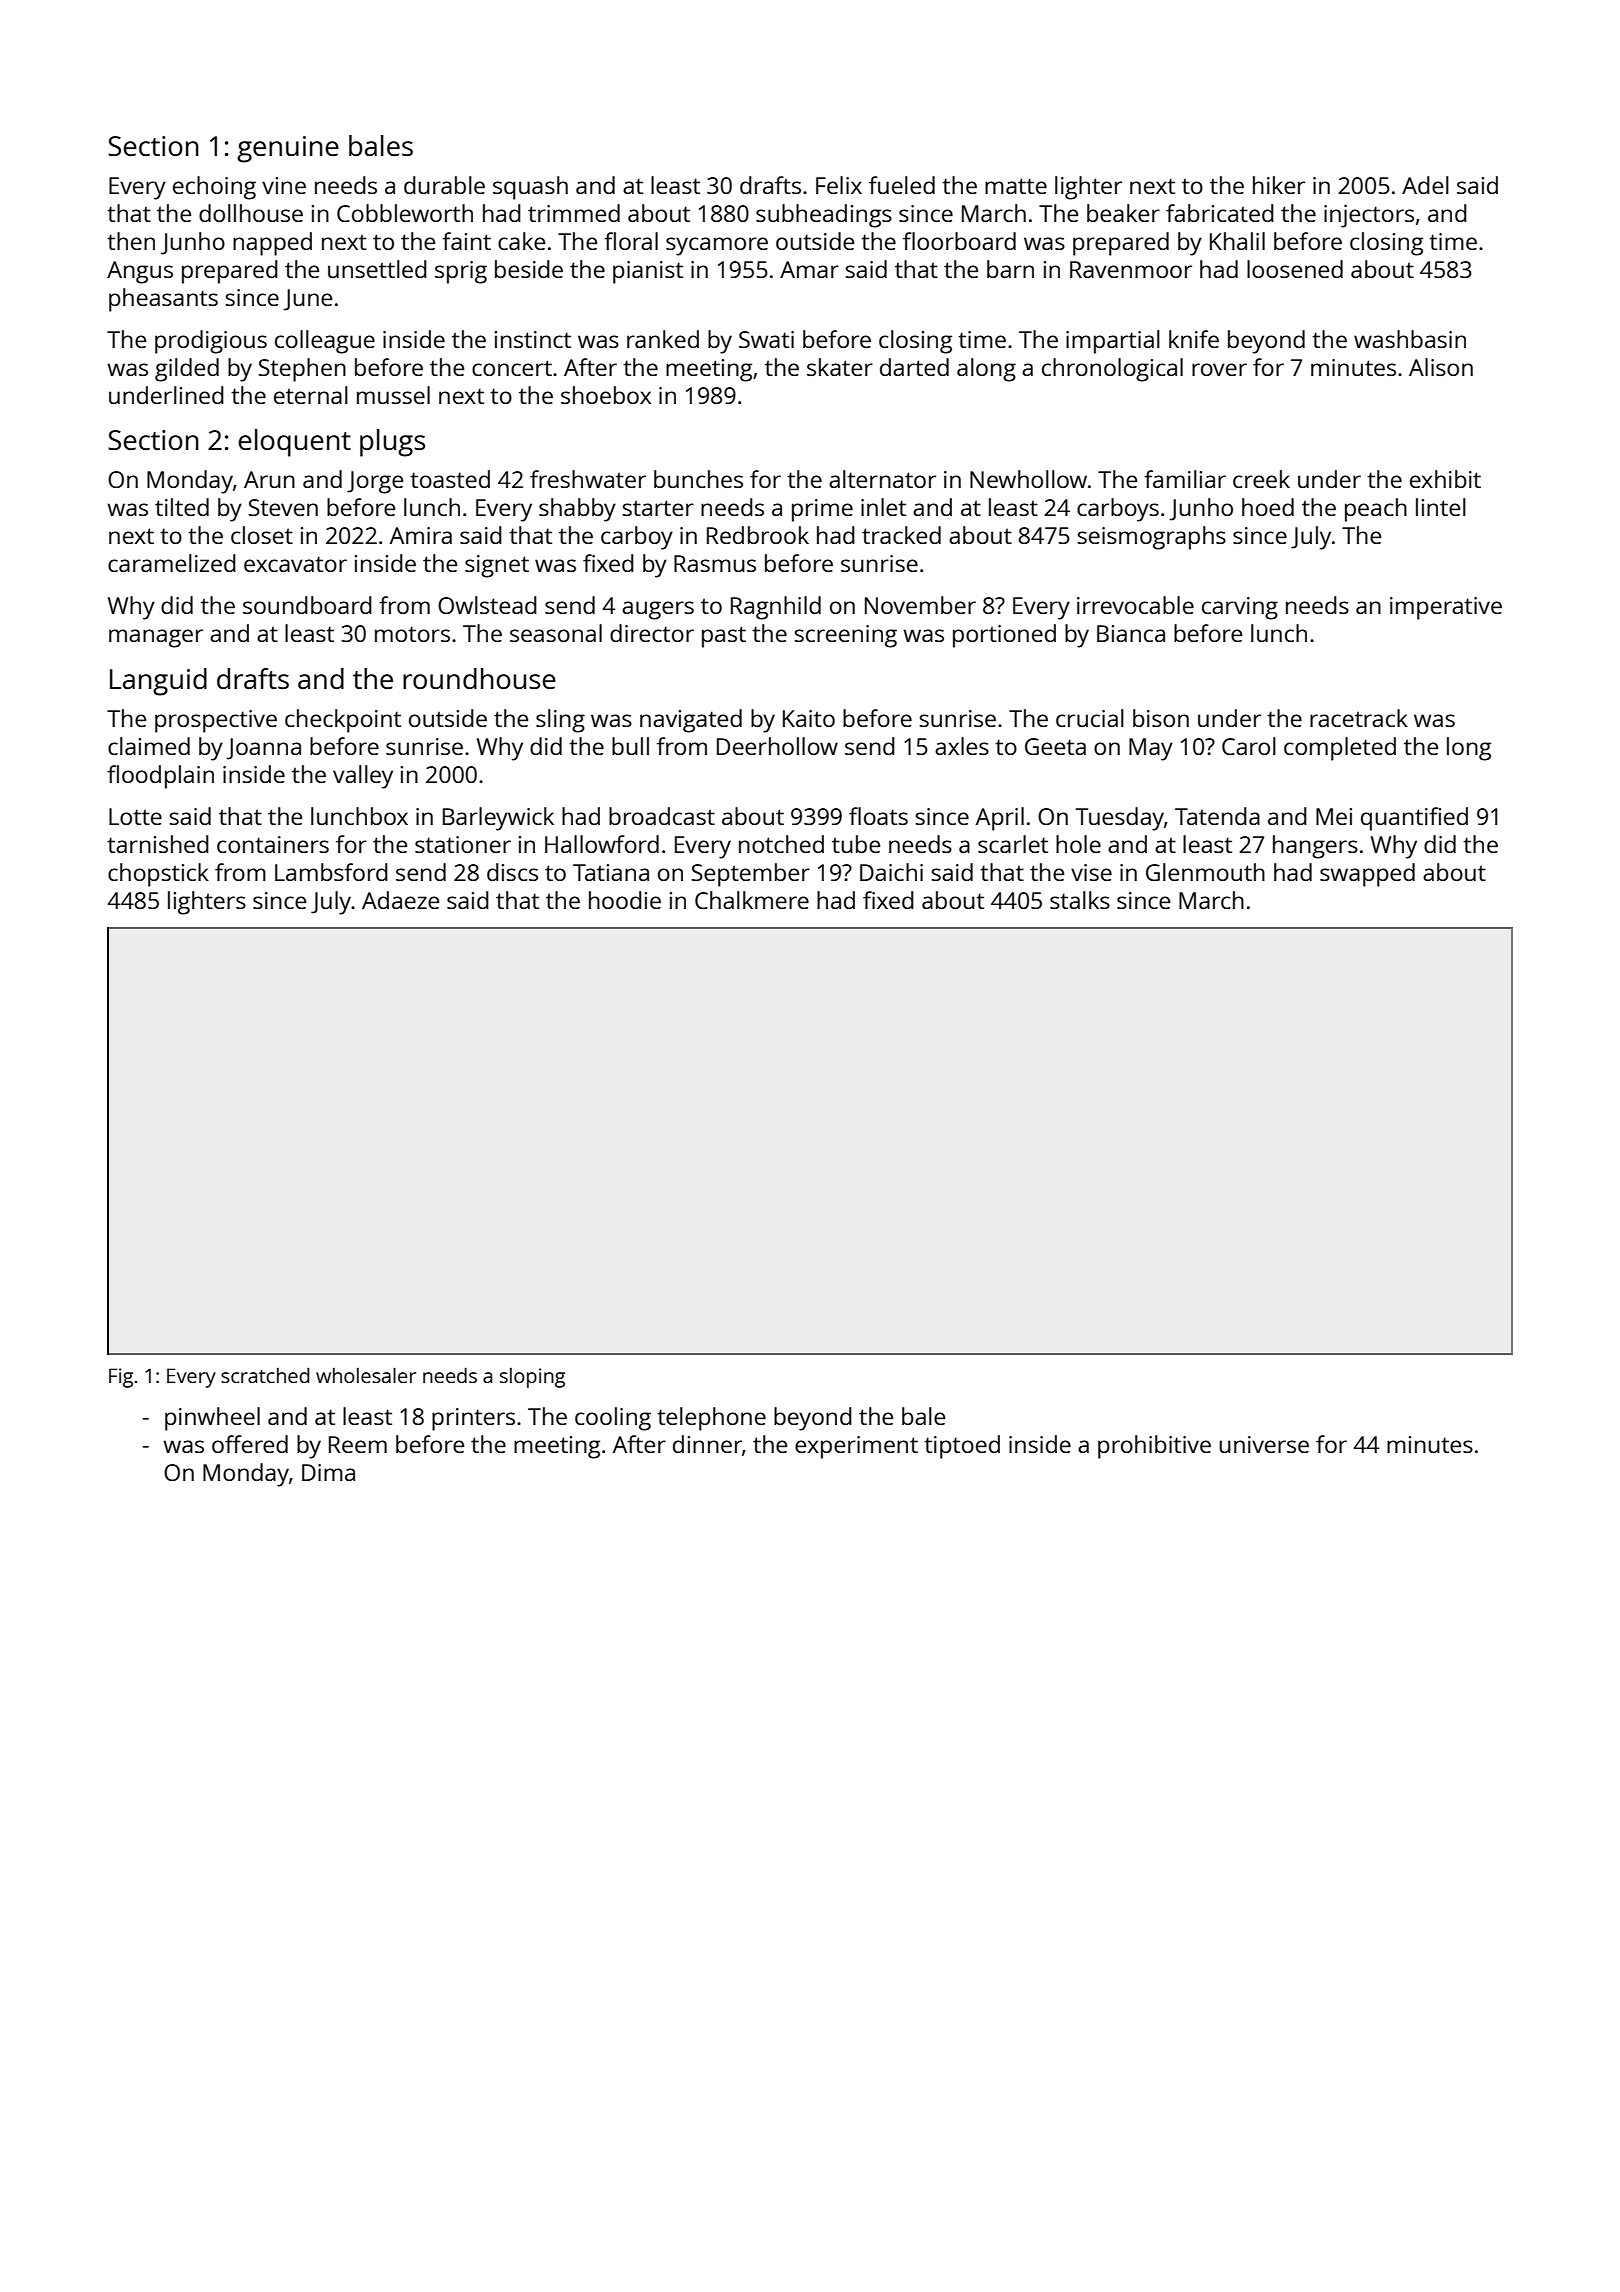 The image size is (1620, 2292). Describe the element at coordinates (288, 149) in the page. I see `genuine` at that location.
